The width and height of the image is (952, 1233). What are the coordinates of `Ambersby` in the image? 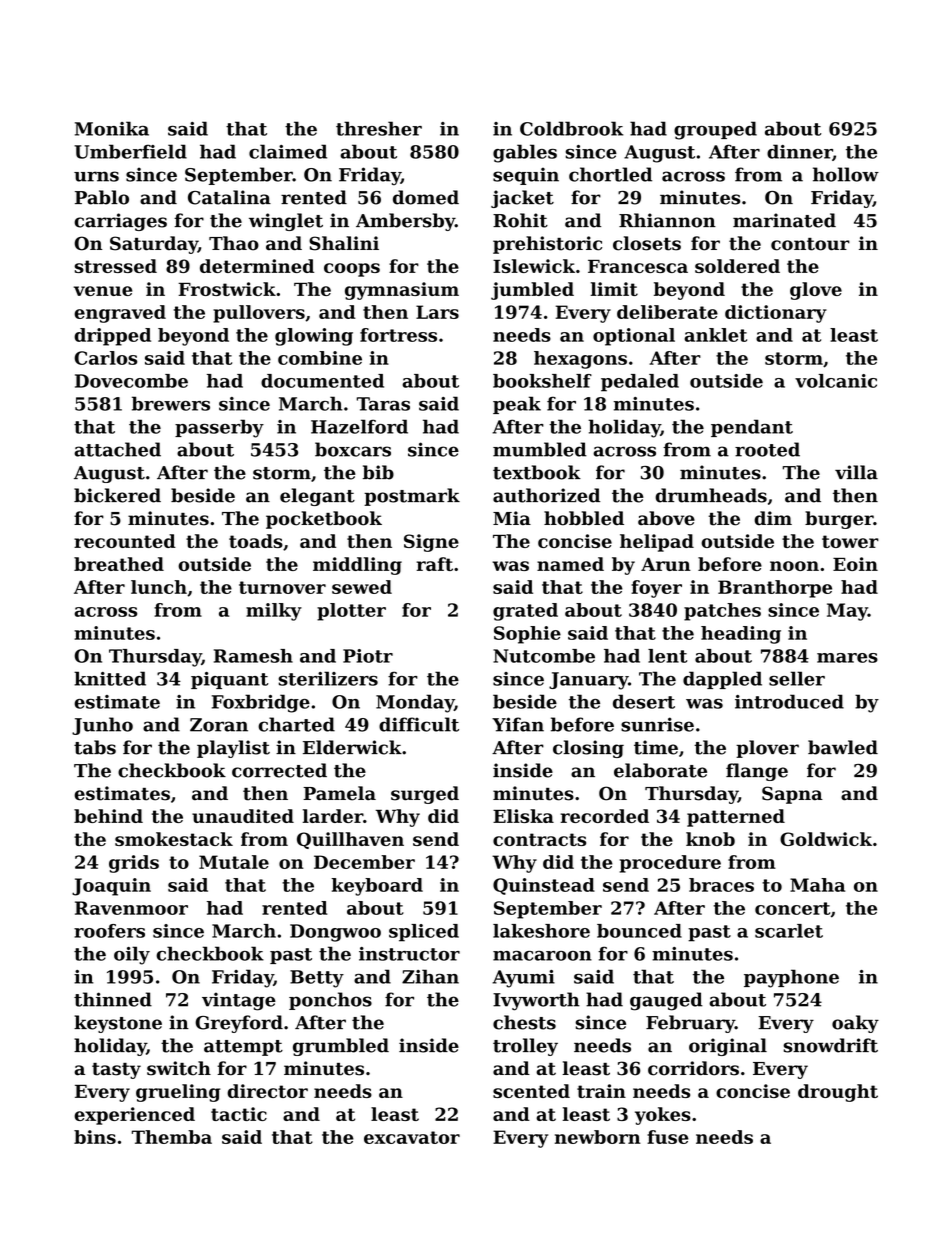 It's located at (405, 222).
